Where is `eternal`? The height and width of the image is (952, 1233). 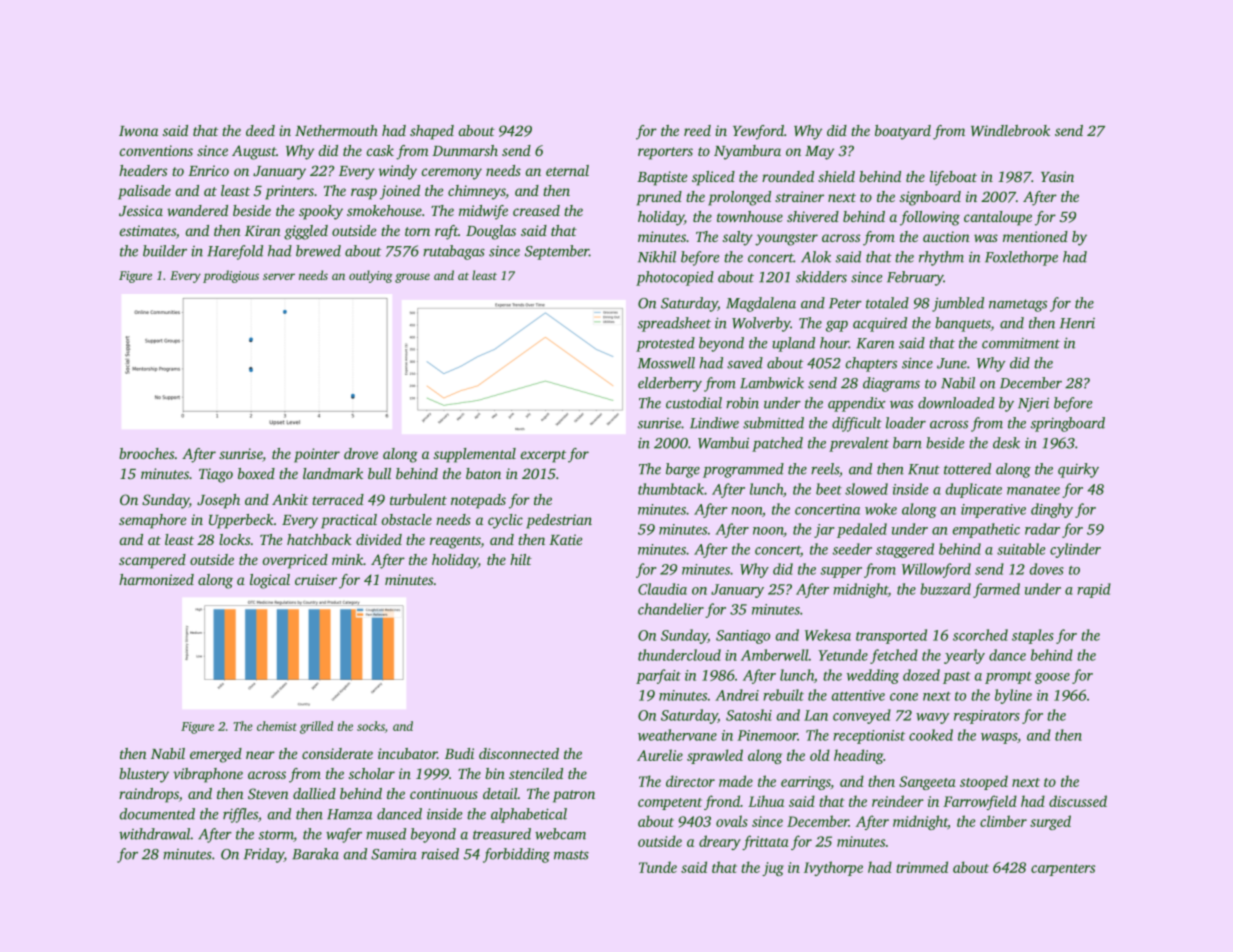 eternal is located at coordinates (567, 170).
